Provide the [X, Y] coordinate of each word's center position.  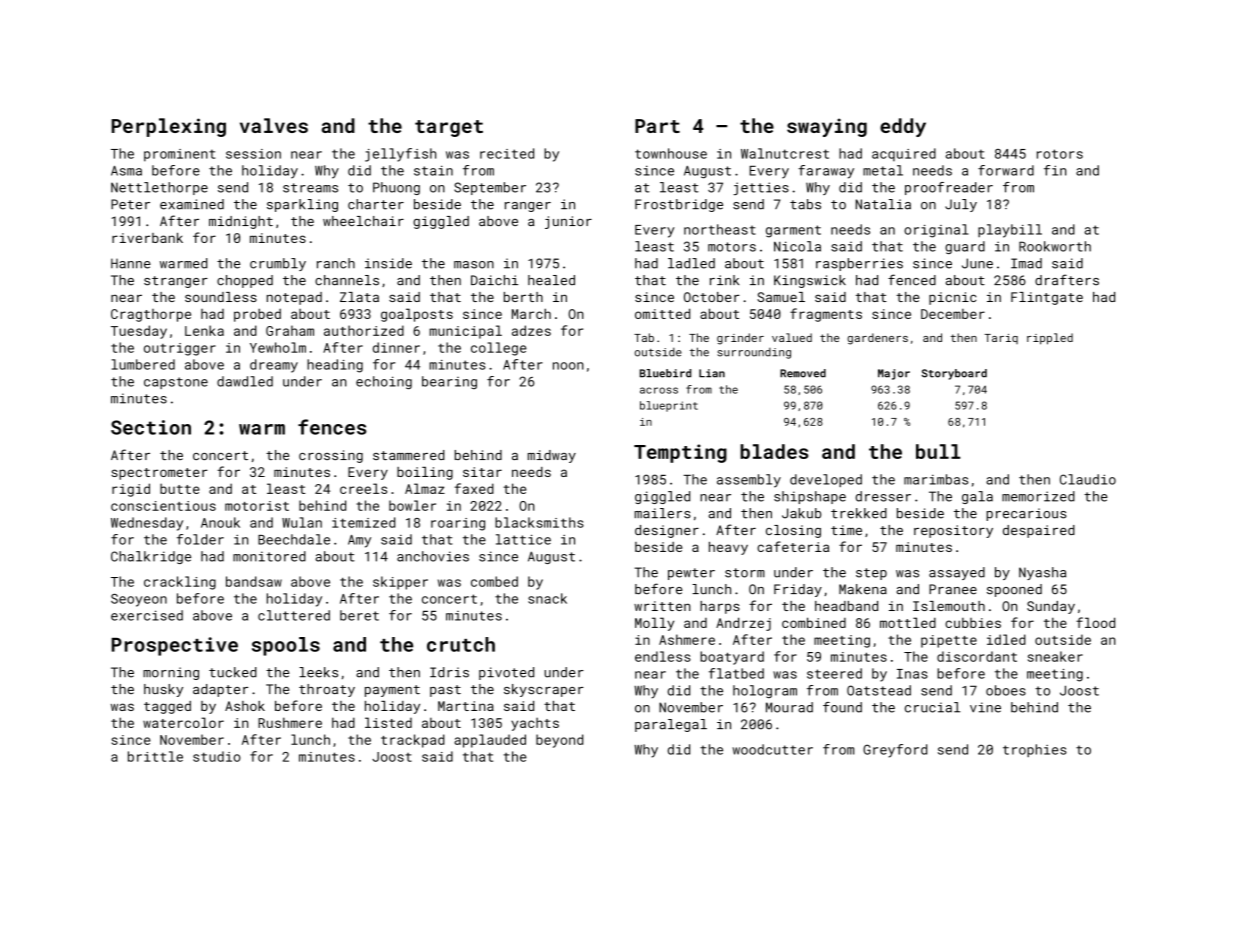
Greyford [895, 751]
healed [551, 280]
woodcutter [772, 749]
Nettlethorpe [159, 188]
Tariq [1001, 339]
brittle [155, 756]
